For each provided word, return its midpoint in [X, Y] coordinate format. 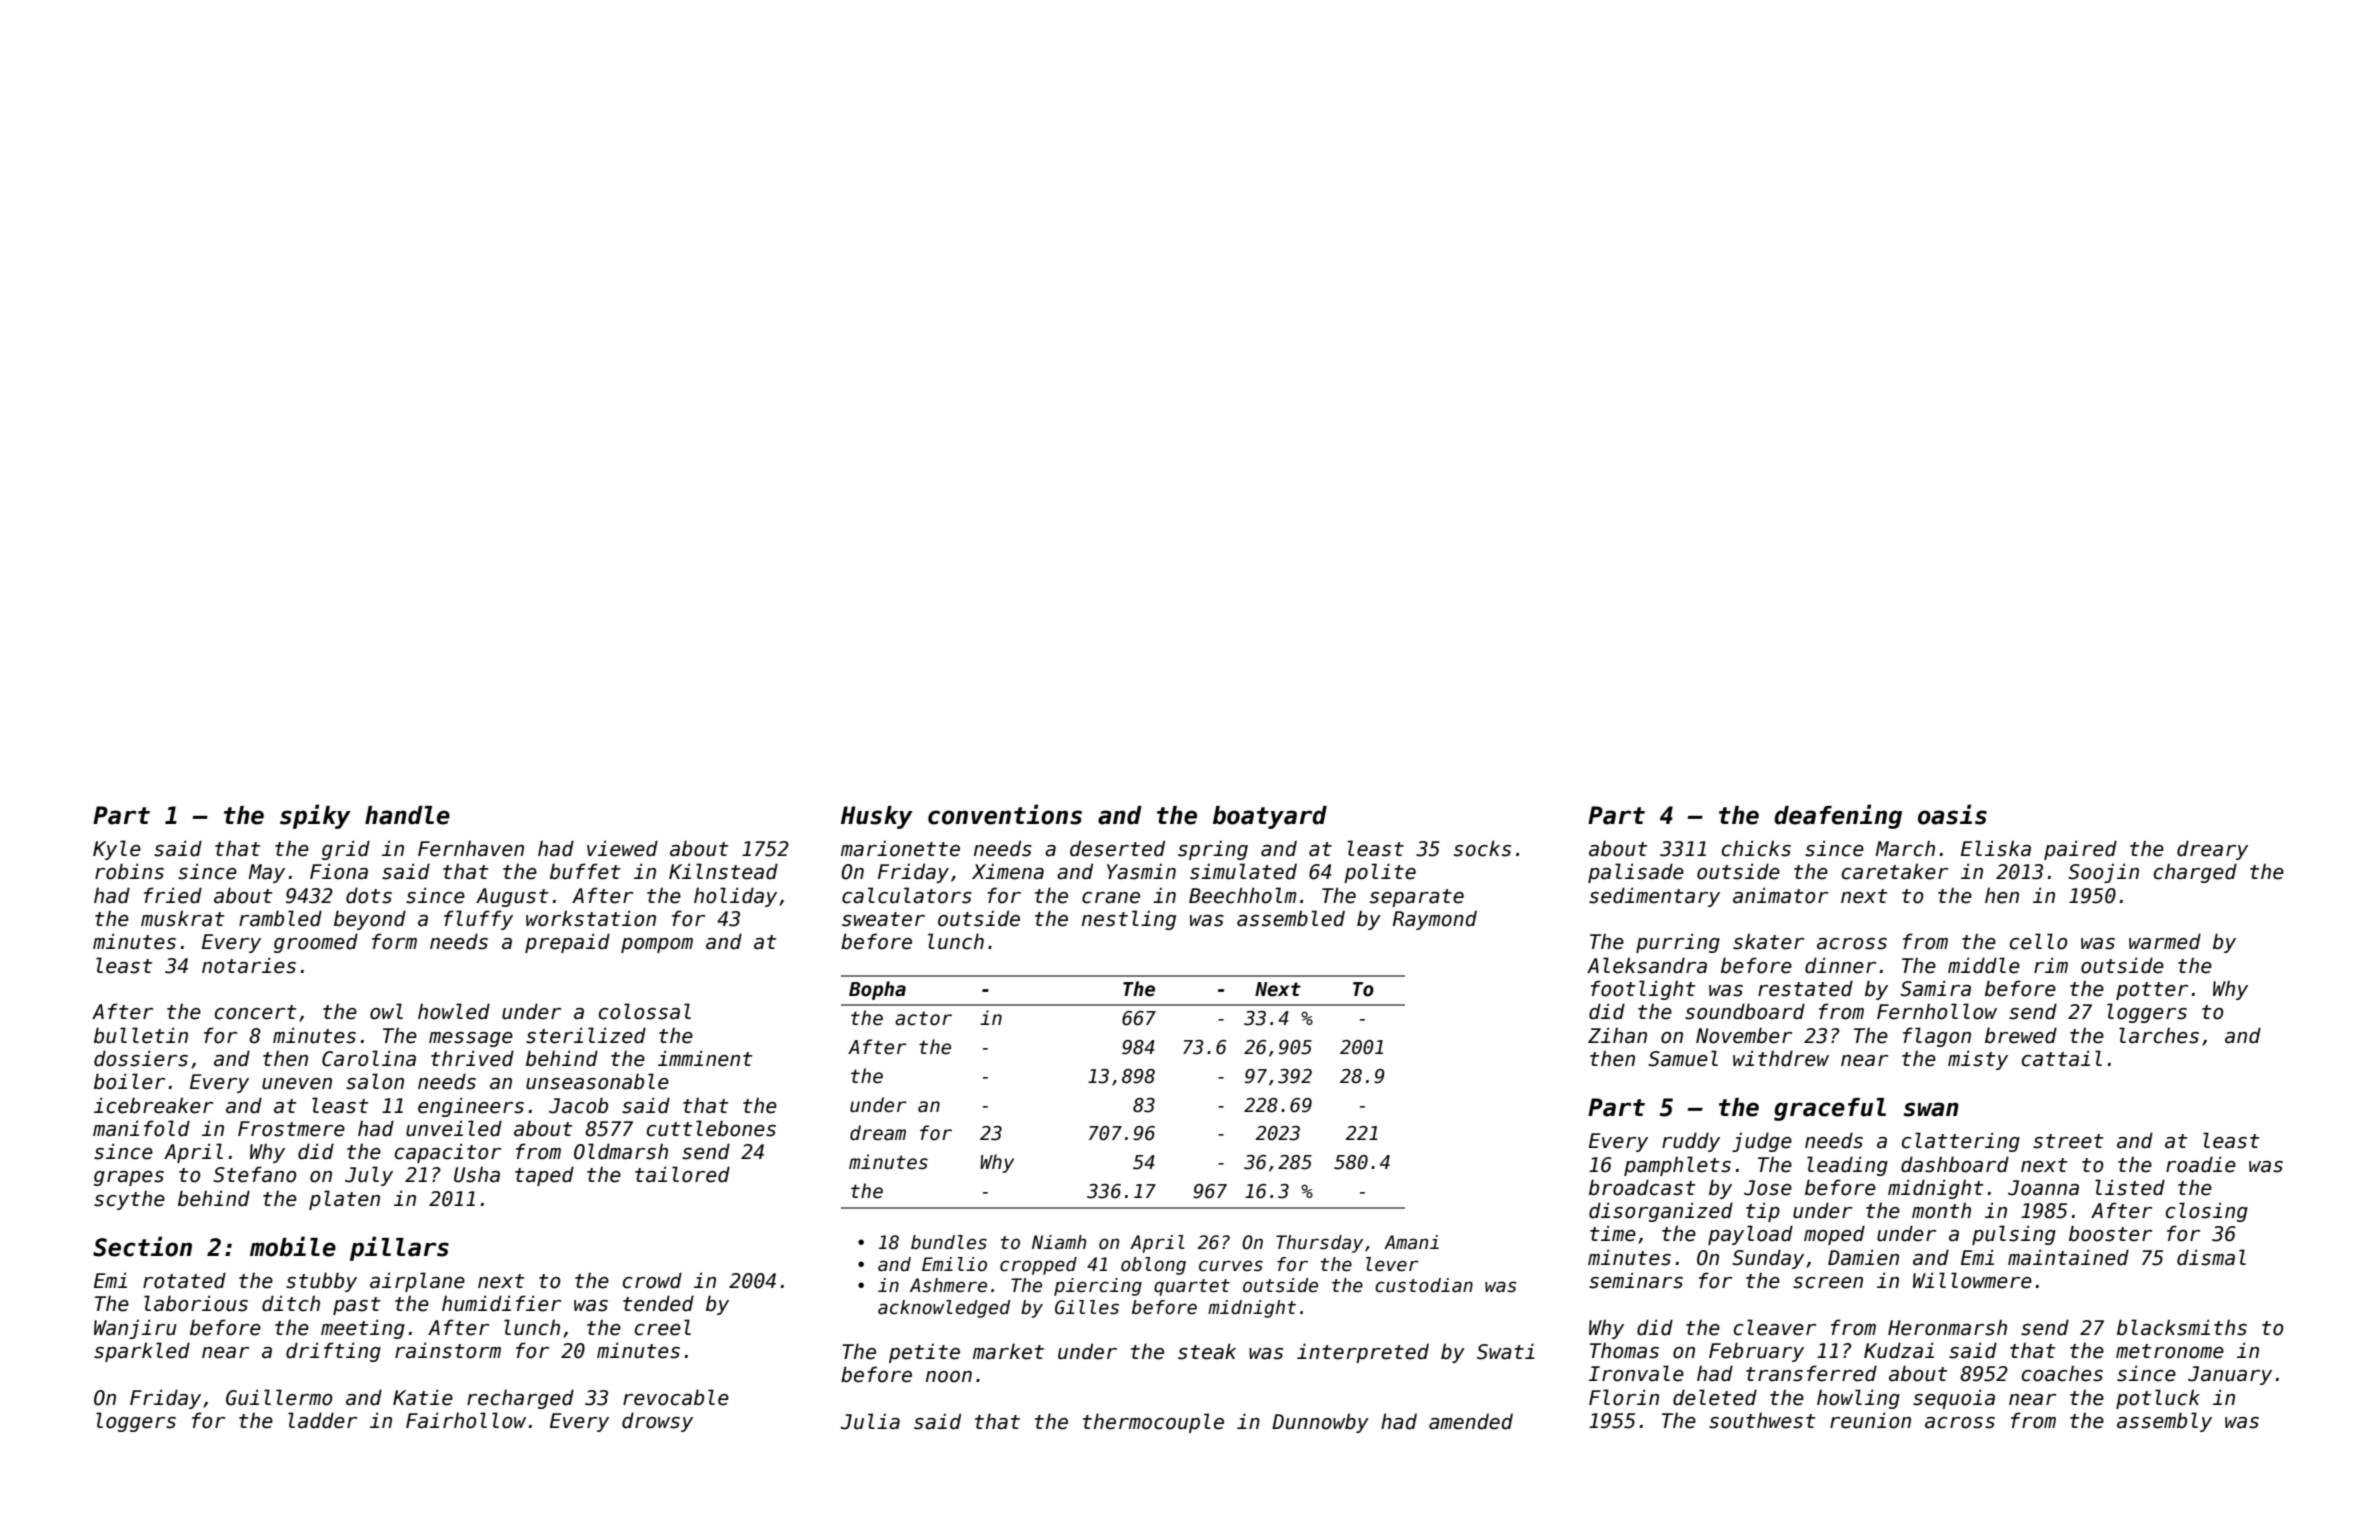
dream [878, 1133]
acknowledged [944, 1309]
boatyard [1270, 817]
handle [407, 815]
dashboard [1955, 1164]
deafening [1838, 816]
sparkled [142, 1352]
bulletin [141, 1035]
